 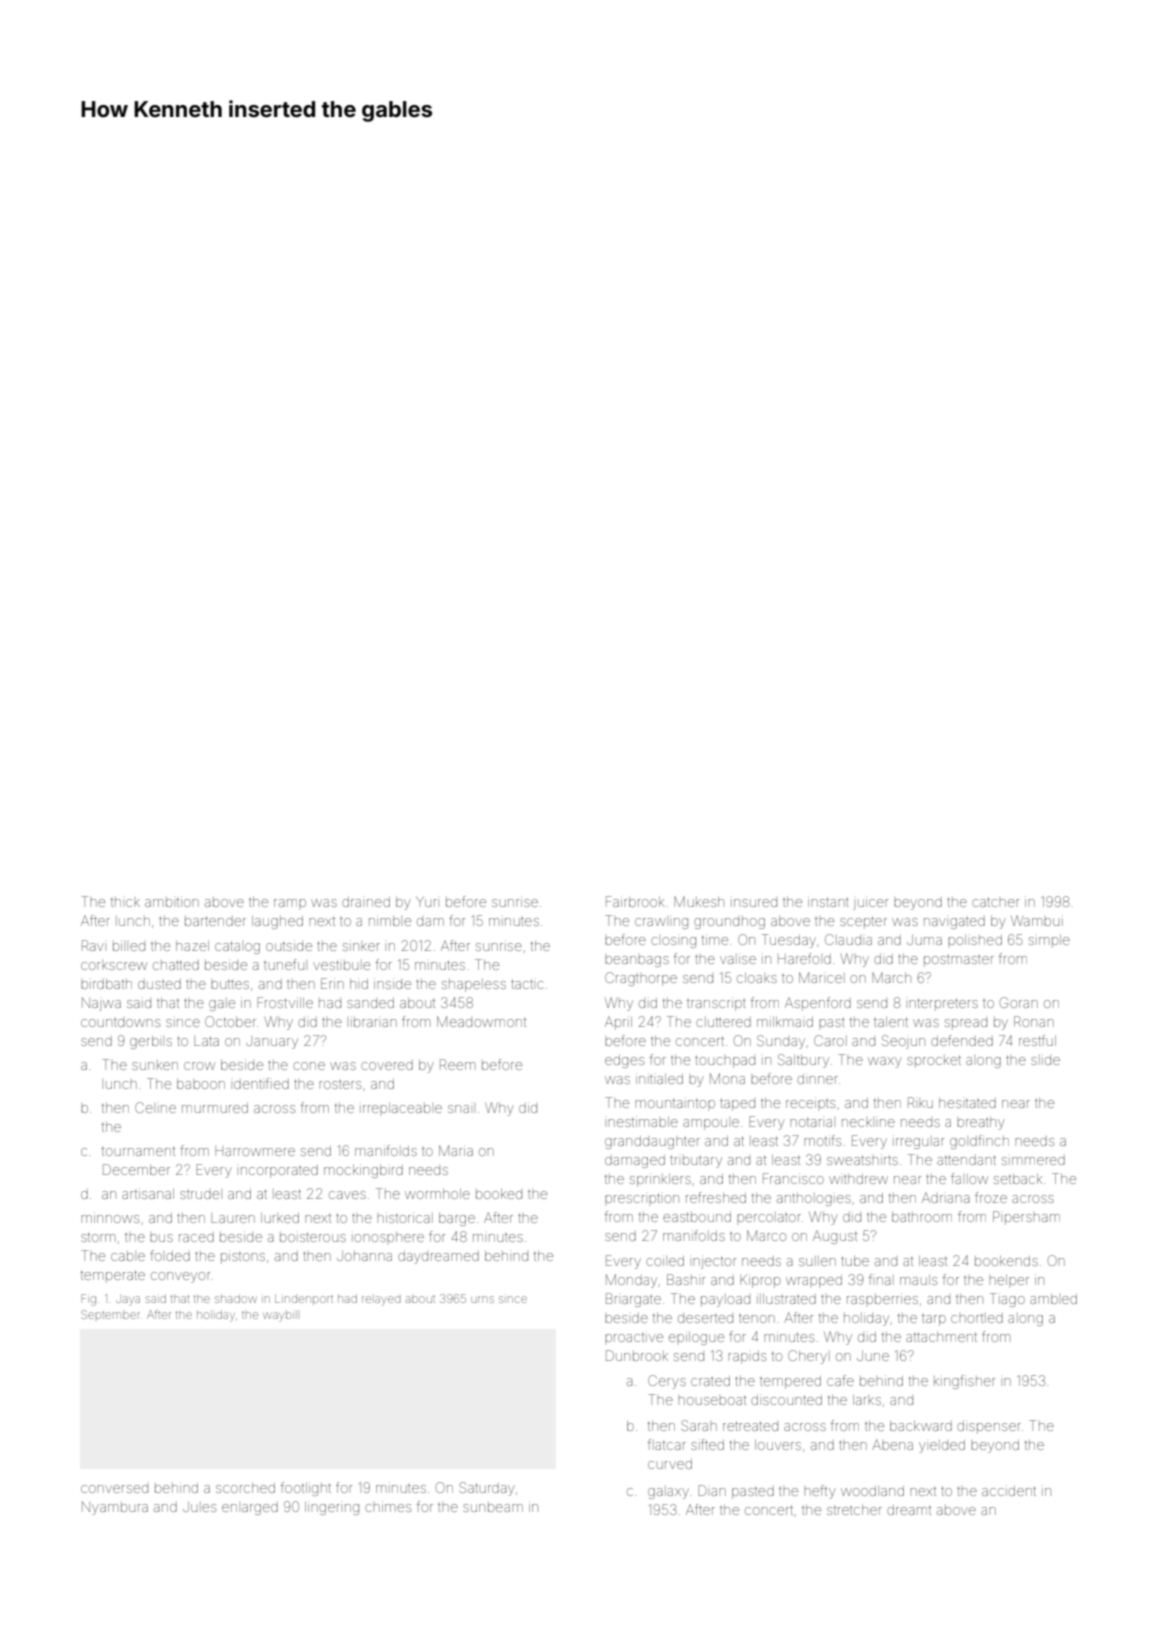 I want to click on waxy, so click(x=885, y=1062).
